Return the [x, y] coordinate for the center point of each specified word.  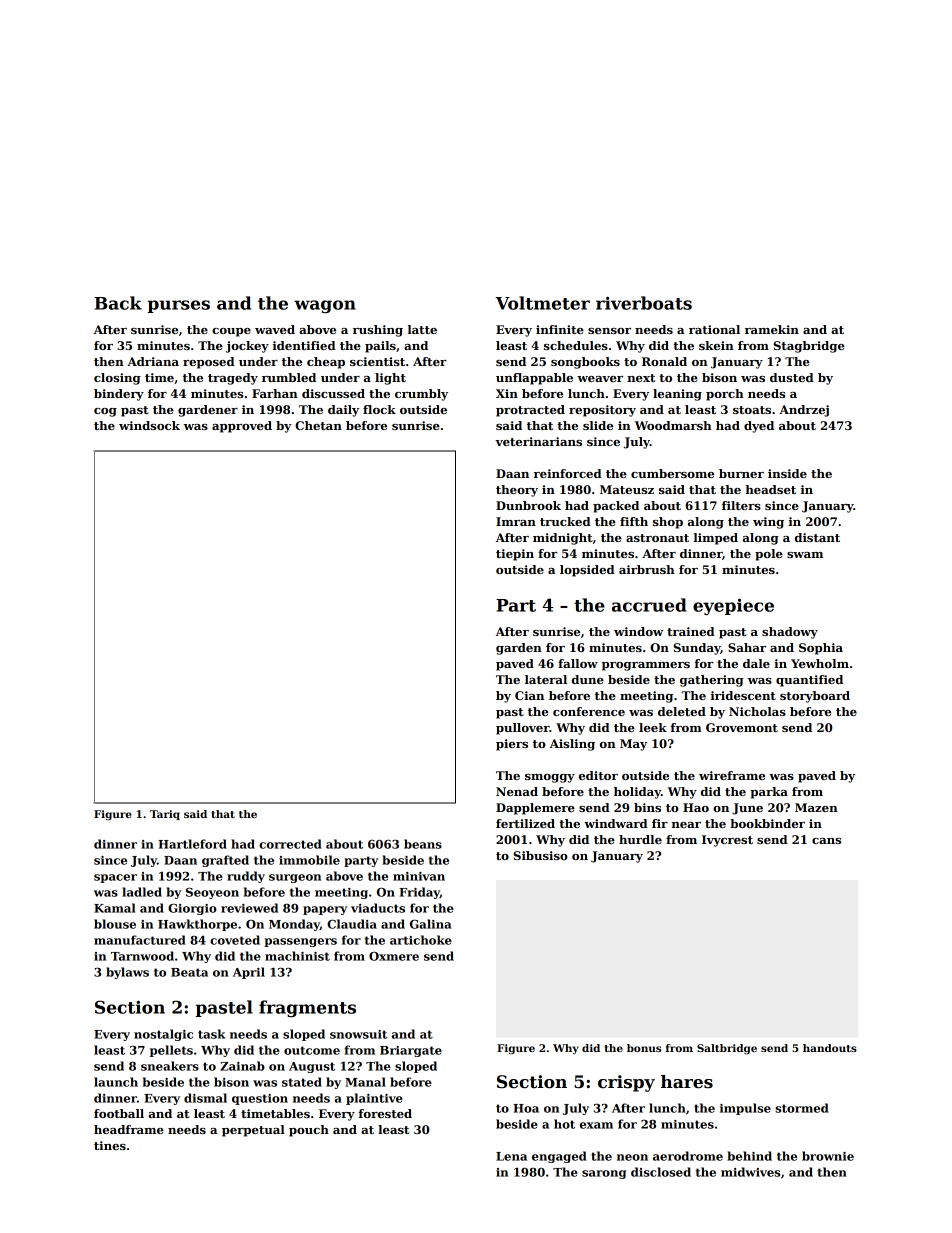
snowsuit [358, 1034]
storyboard [815, 697]
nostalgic [163, 1035]
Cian [529, 695]
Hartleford [192, 844]
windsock [149, 425]
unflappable [534, 379]
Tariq [165, 815]
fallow [578, 663]
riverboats [644, 303]
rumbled [289, 377]
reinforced [568, 473]
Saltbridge [727, 1049]
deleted [682, 711]
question [260, 1099]
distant [817, 537]
